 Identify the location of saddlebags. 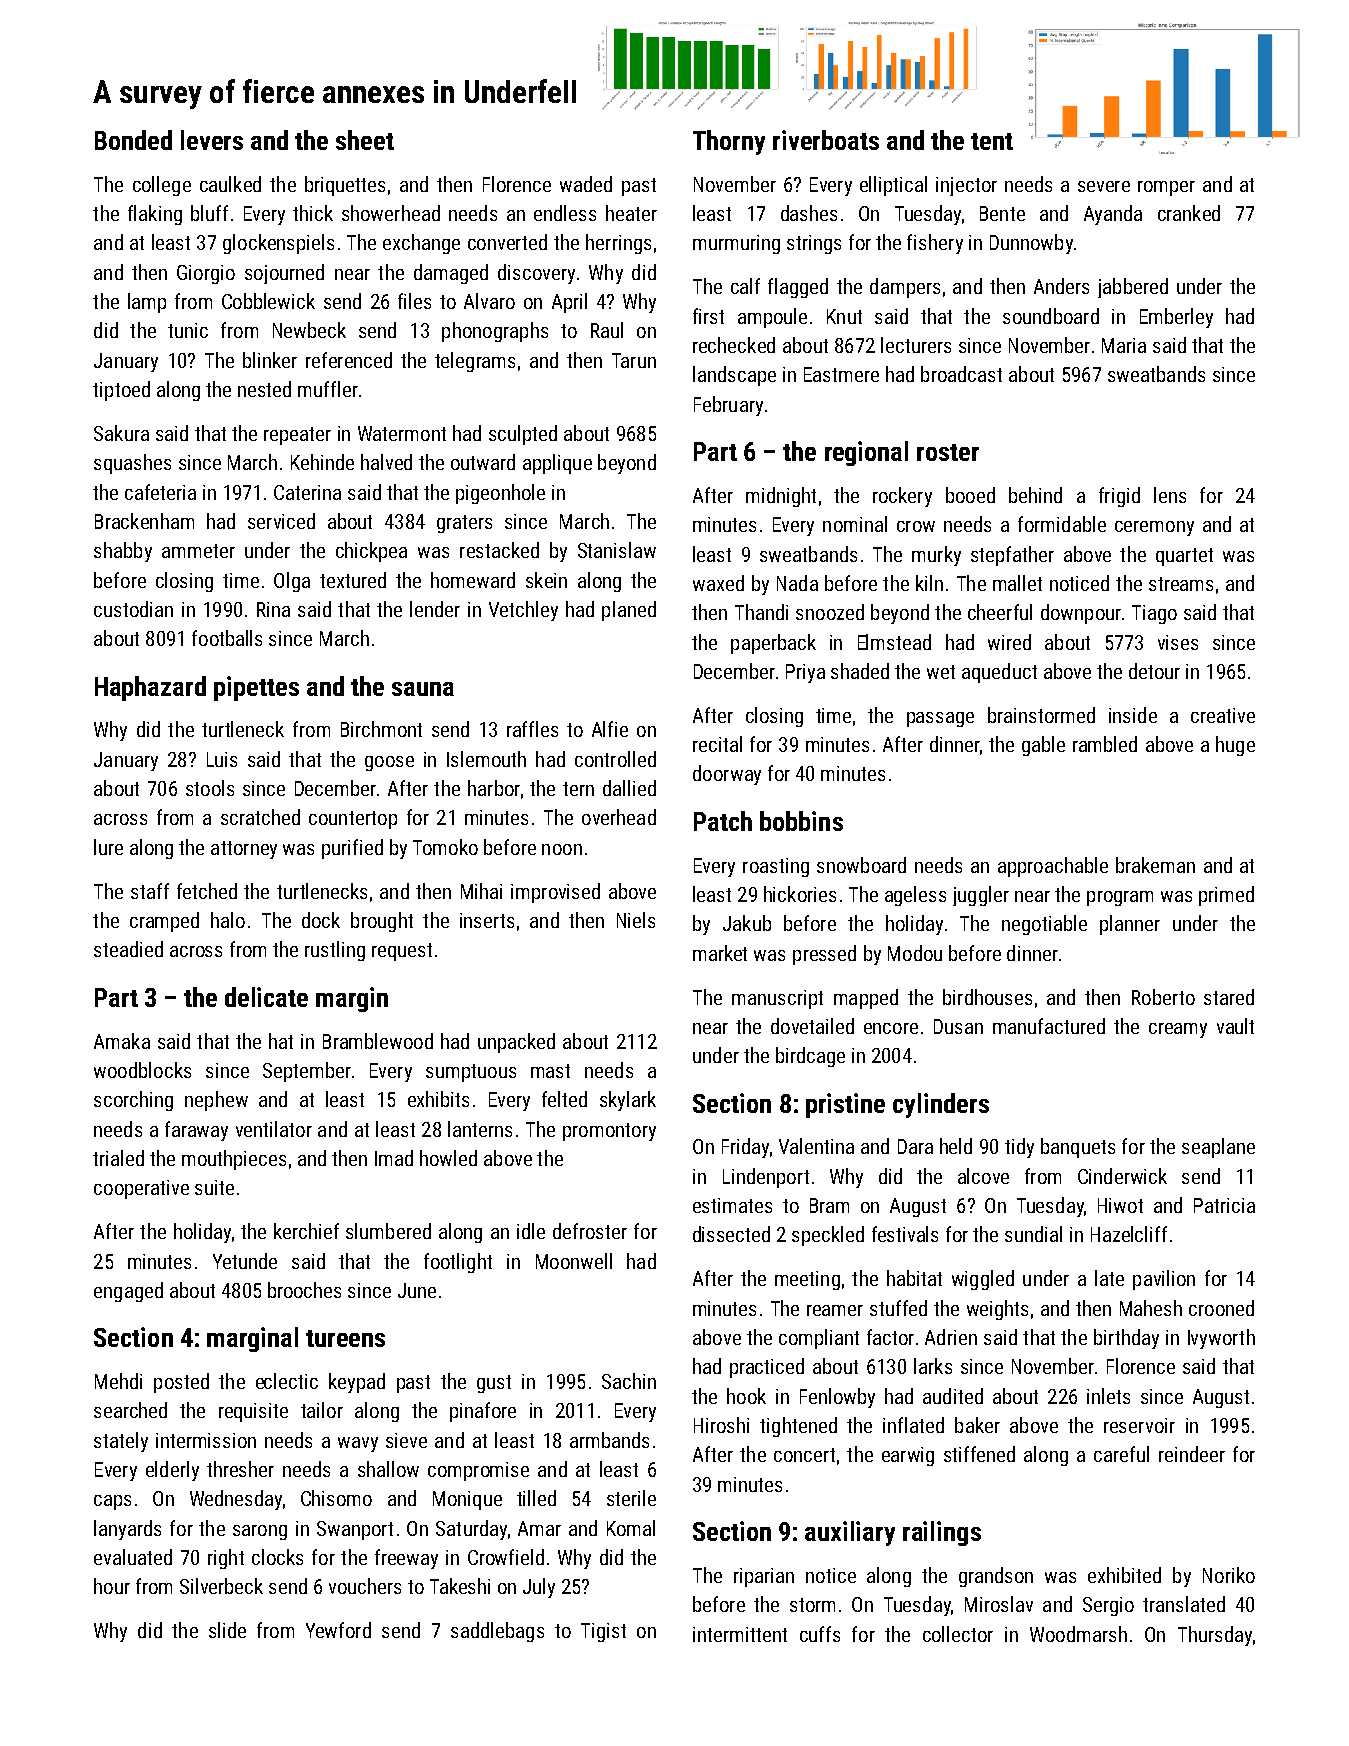
(497, 1632).
